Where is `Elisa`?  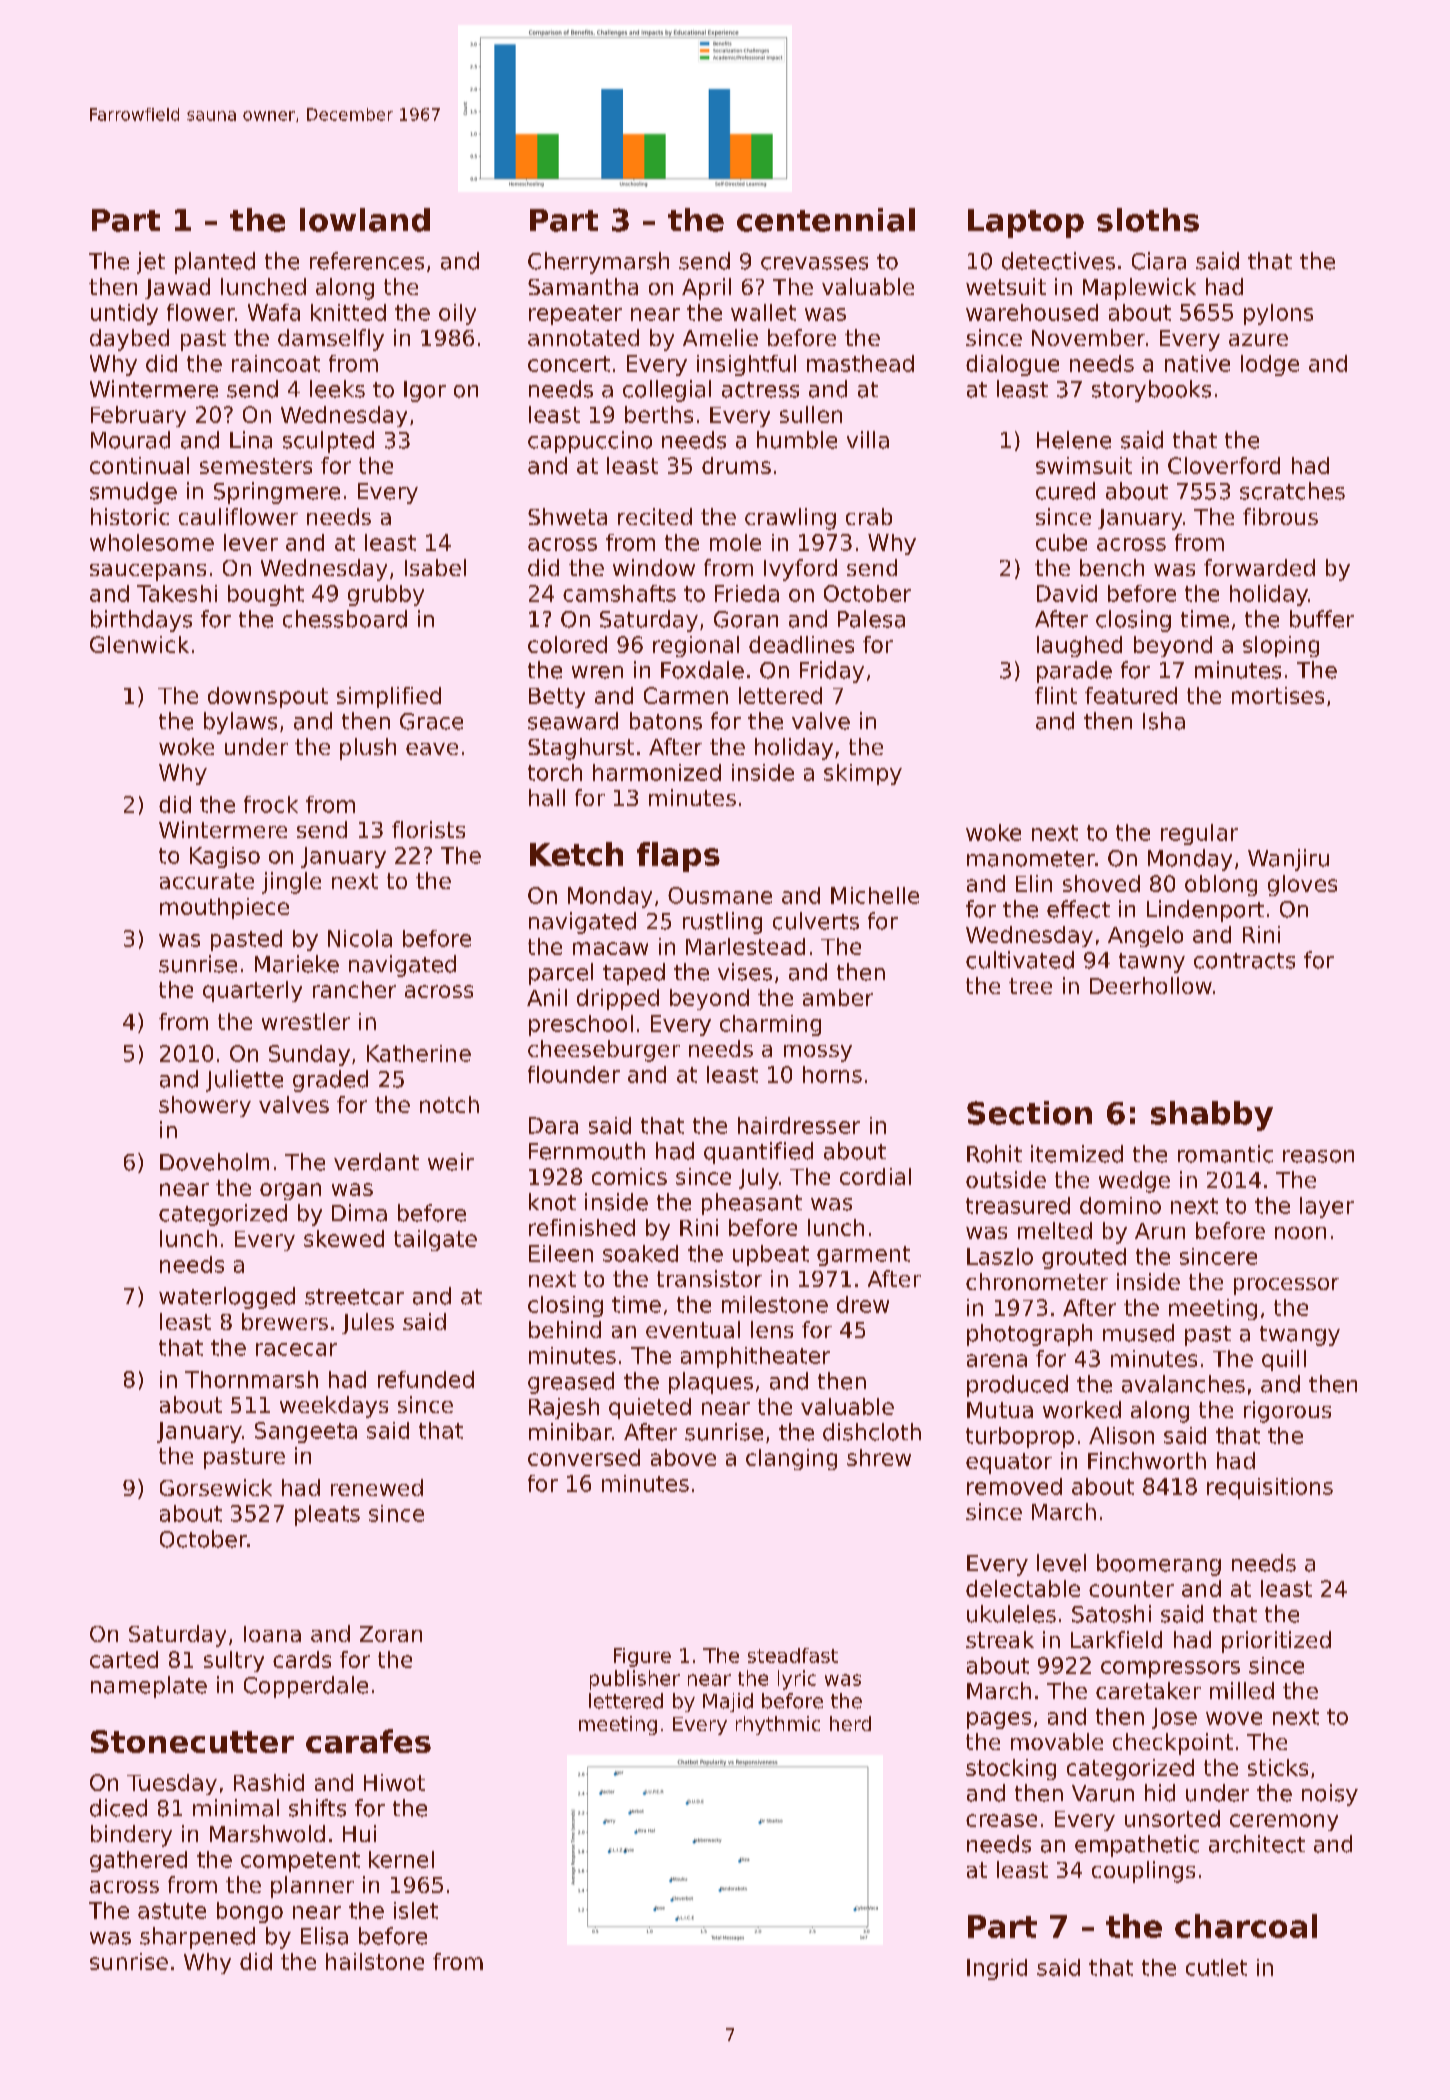 Elisa is located at coordinates (324, 1936).
